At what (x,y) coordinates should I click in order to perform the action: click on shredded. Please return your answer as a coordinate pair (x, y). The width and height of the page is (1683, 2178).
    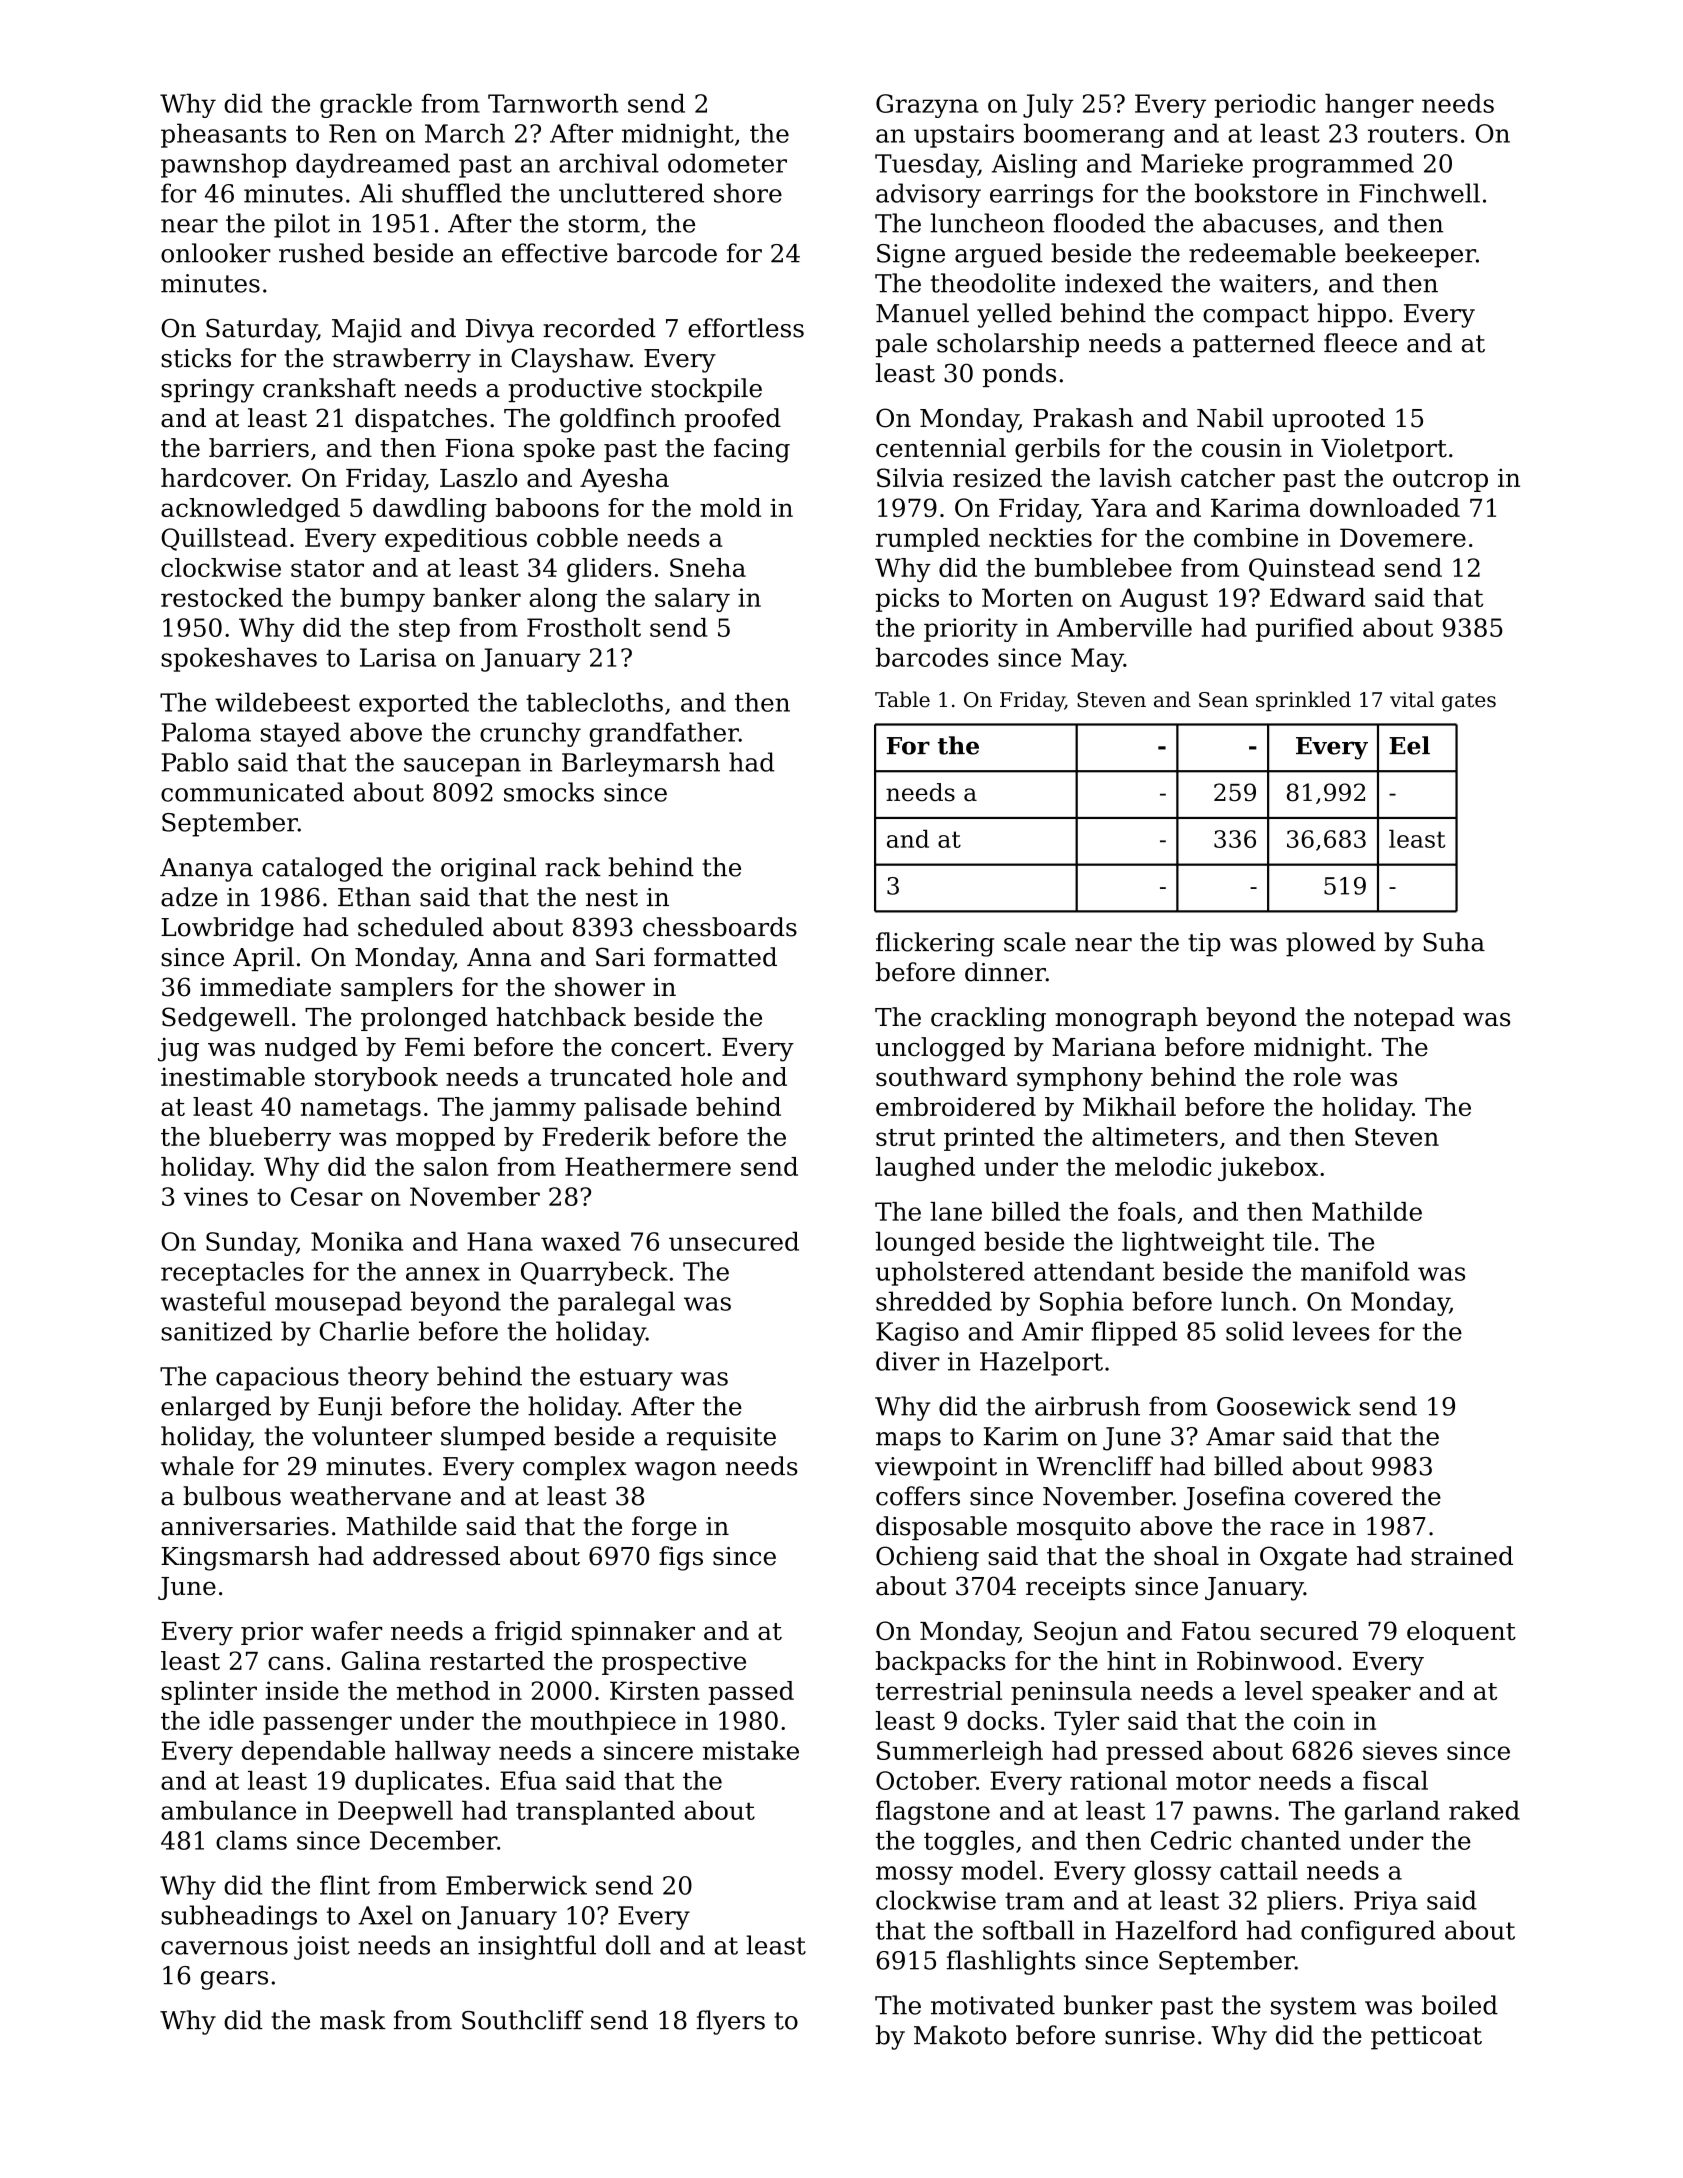
    Looking at the image, I should click on (934, 1301).
